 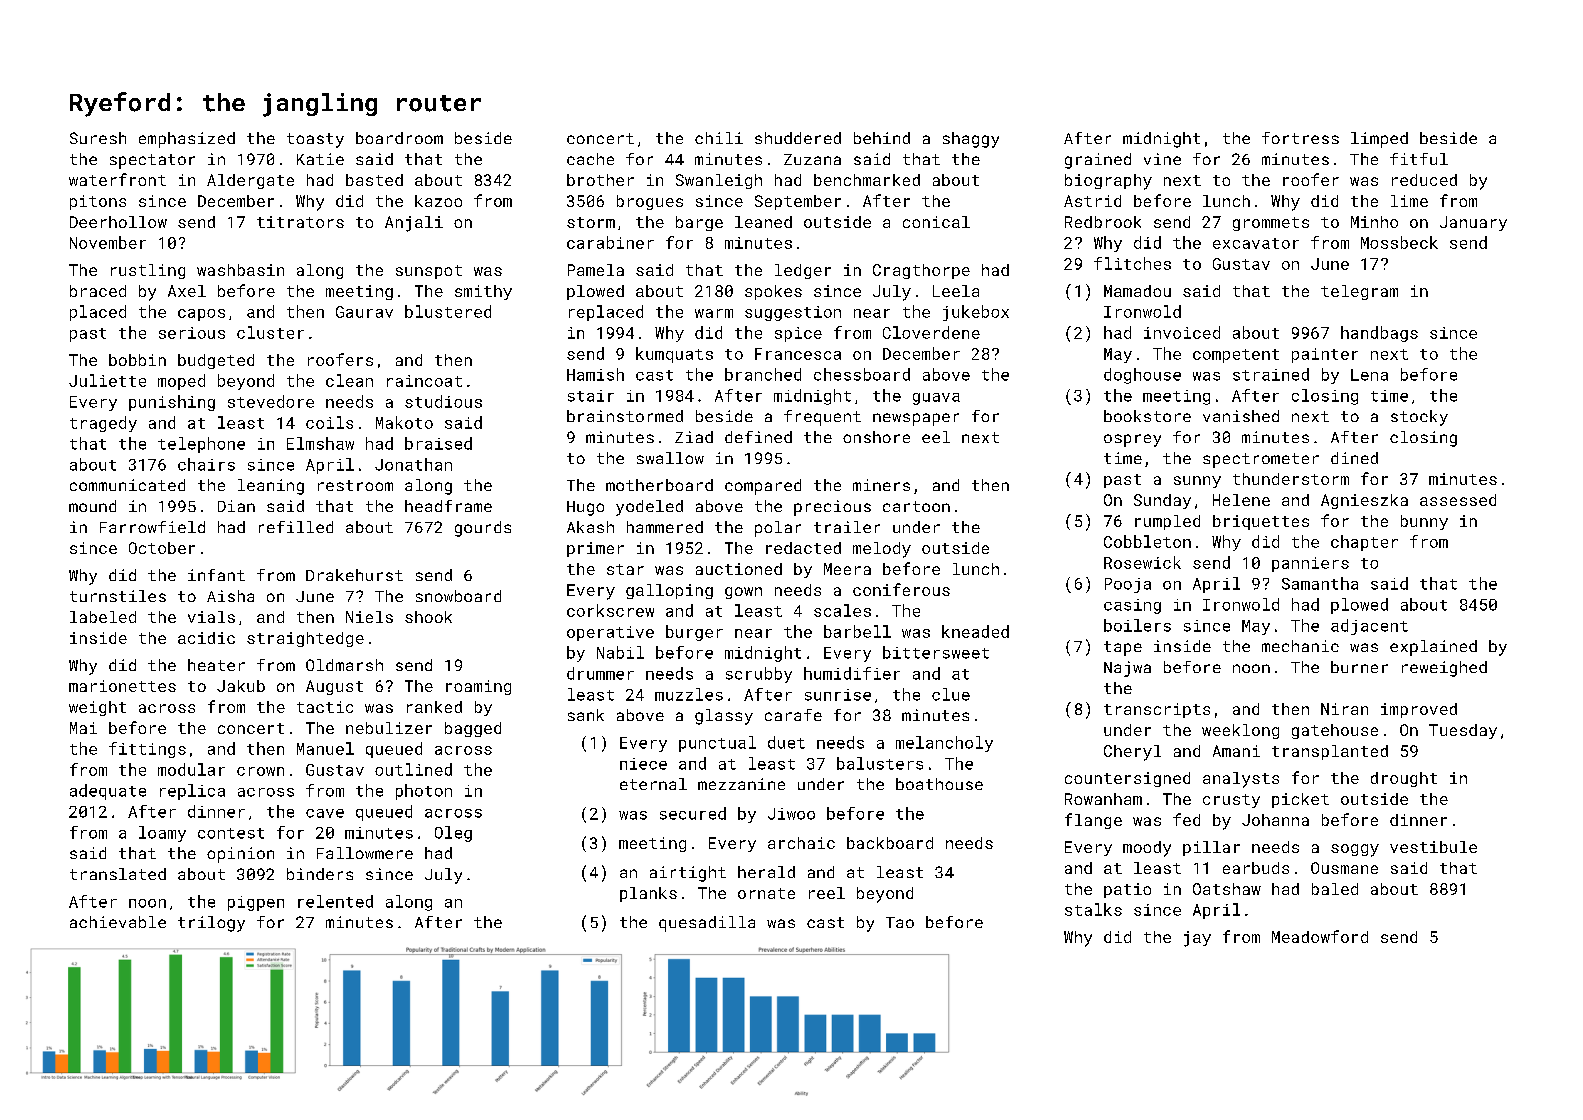 What do you see at coordinates (354, 575) in the screenshot?
I see `Drakehurst` at bounding box center [354, 575].
